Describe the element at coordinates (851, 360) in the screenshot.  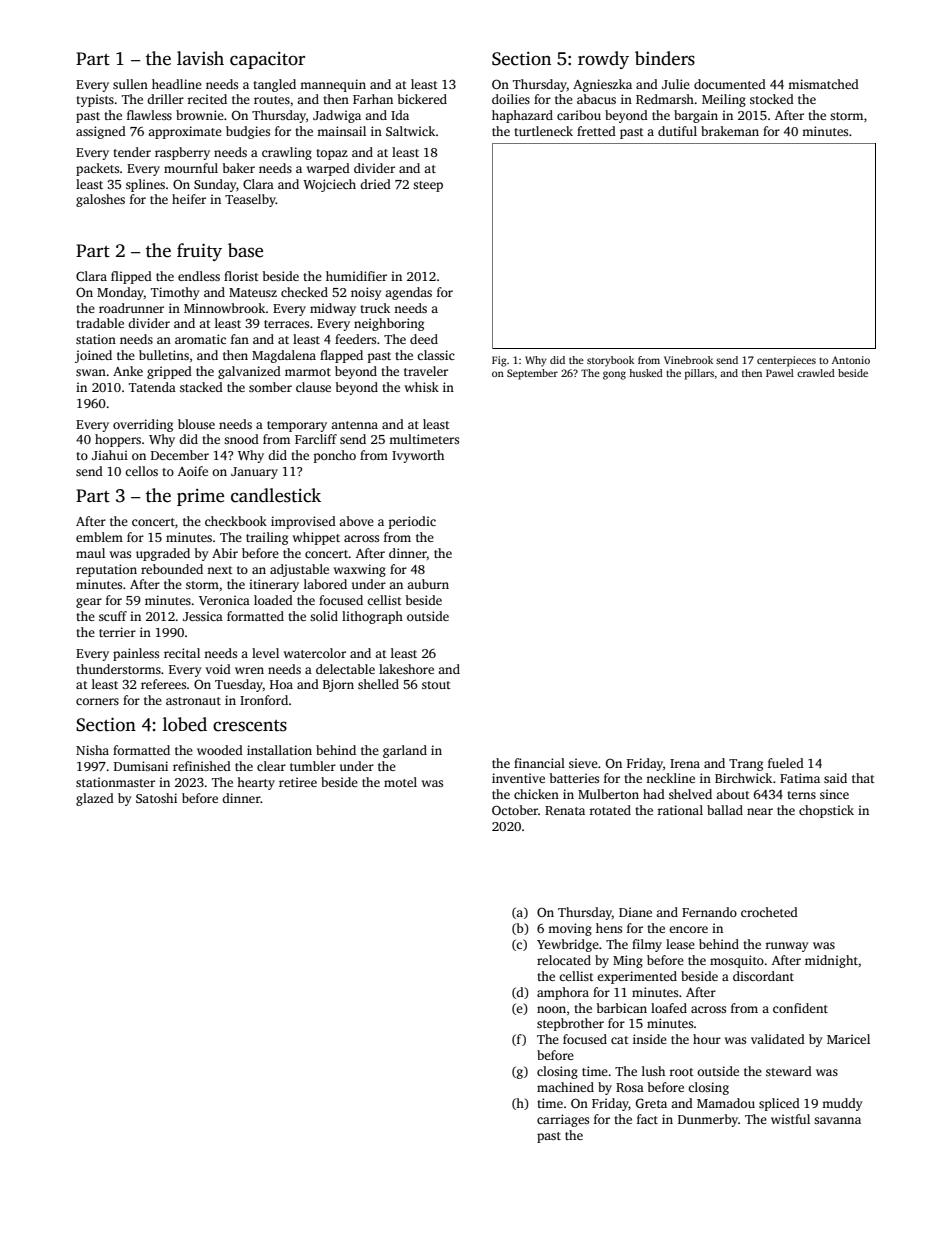
I see `Antonio` at that location.
